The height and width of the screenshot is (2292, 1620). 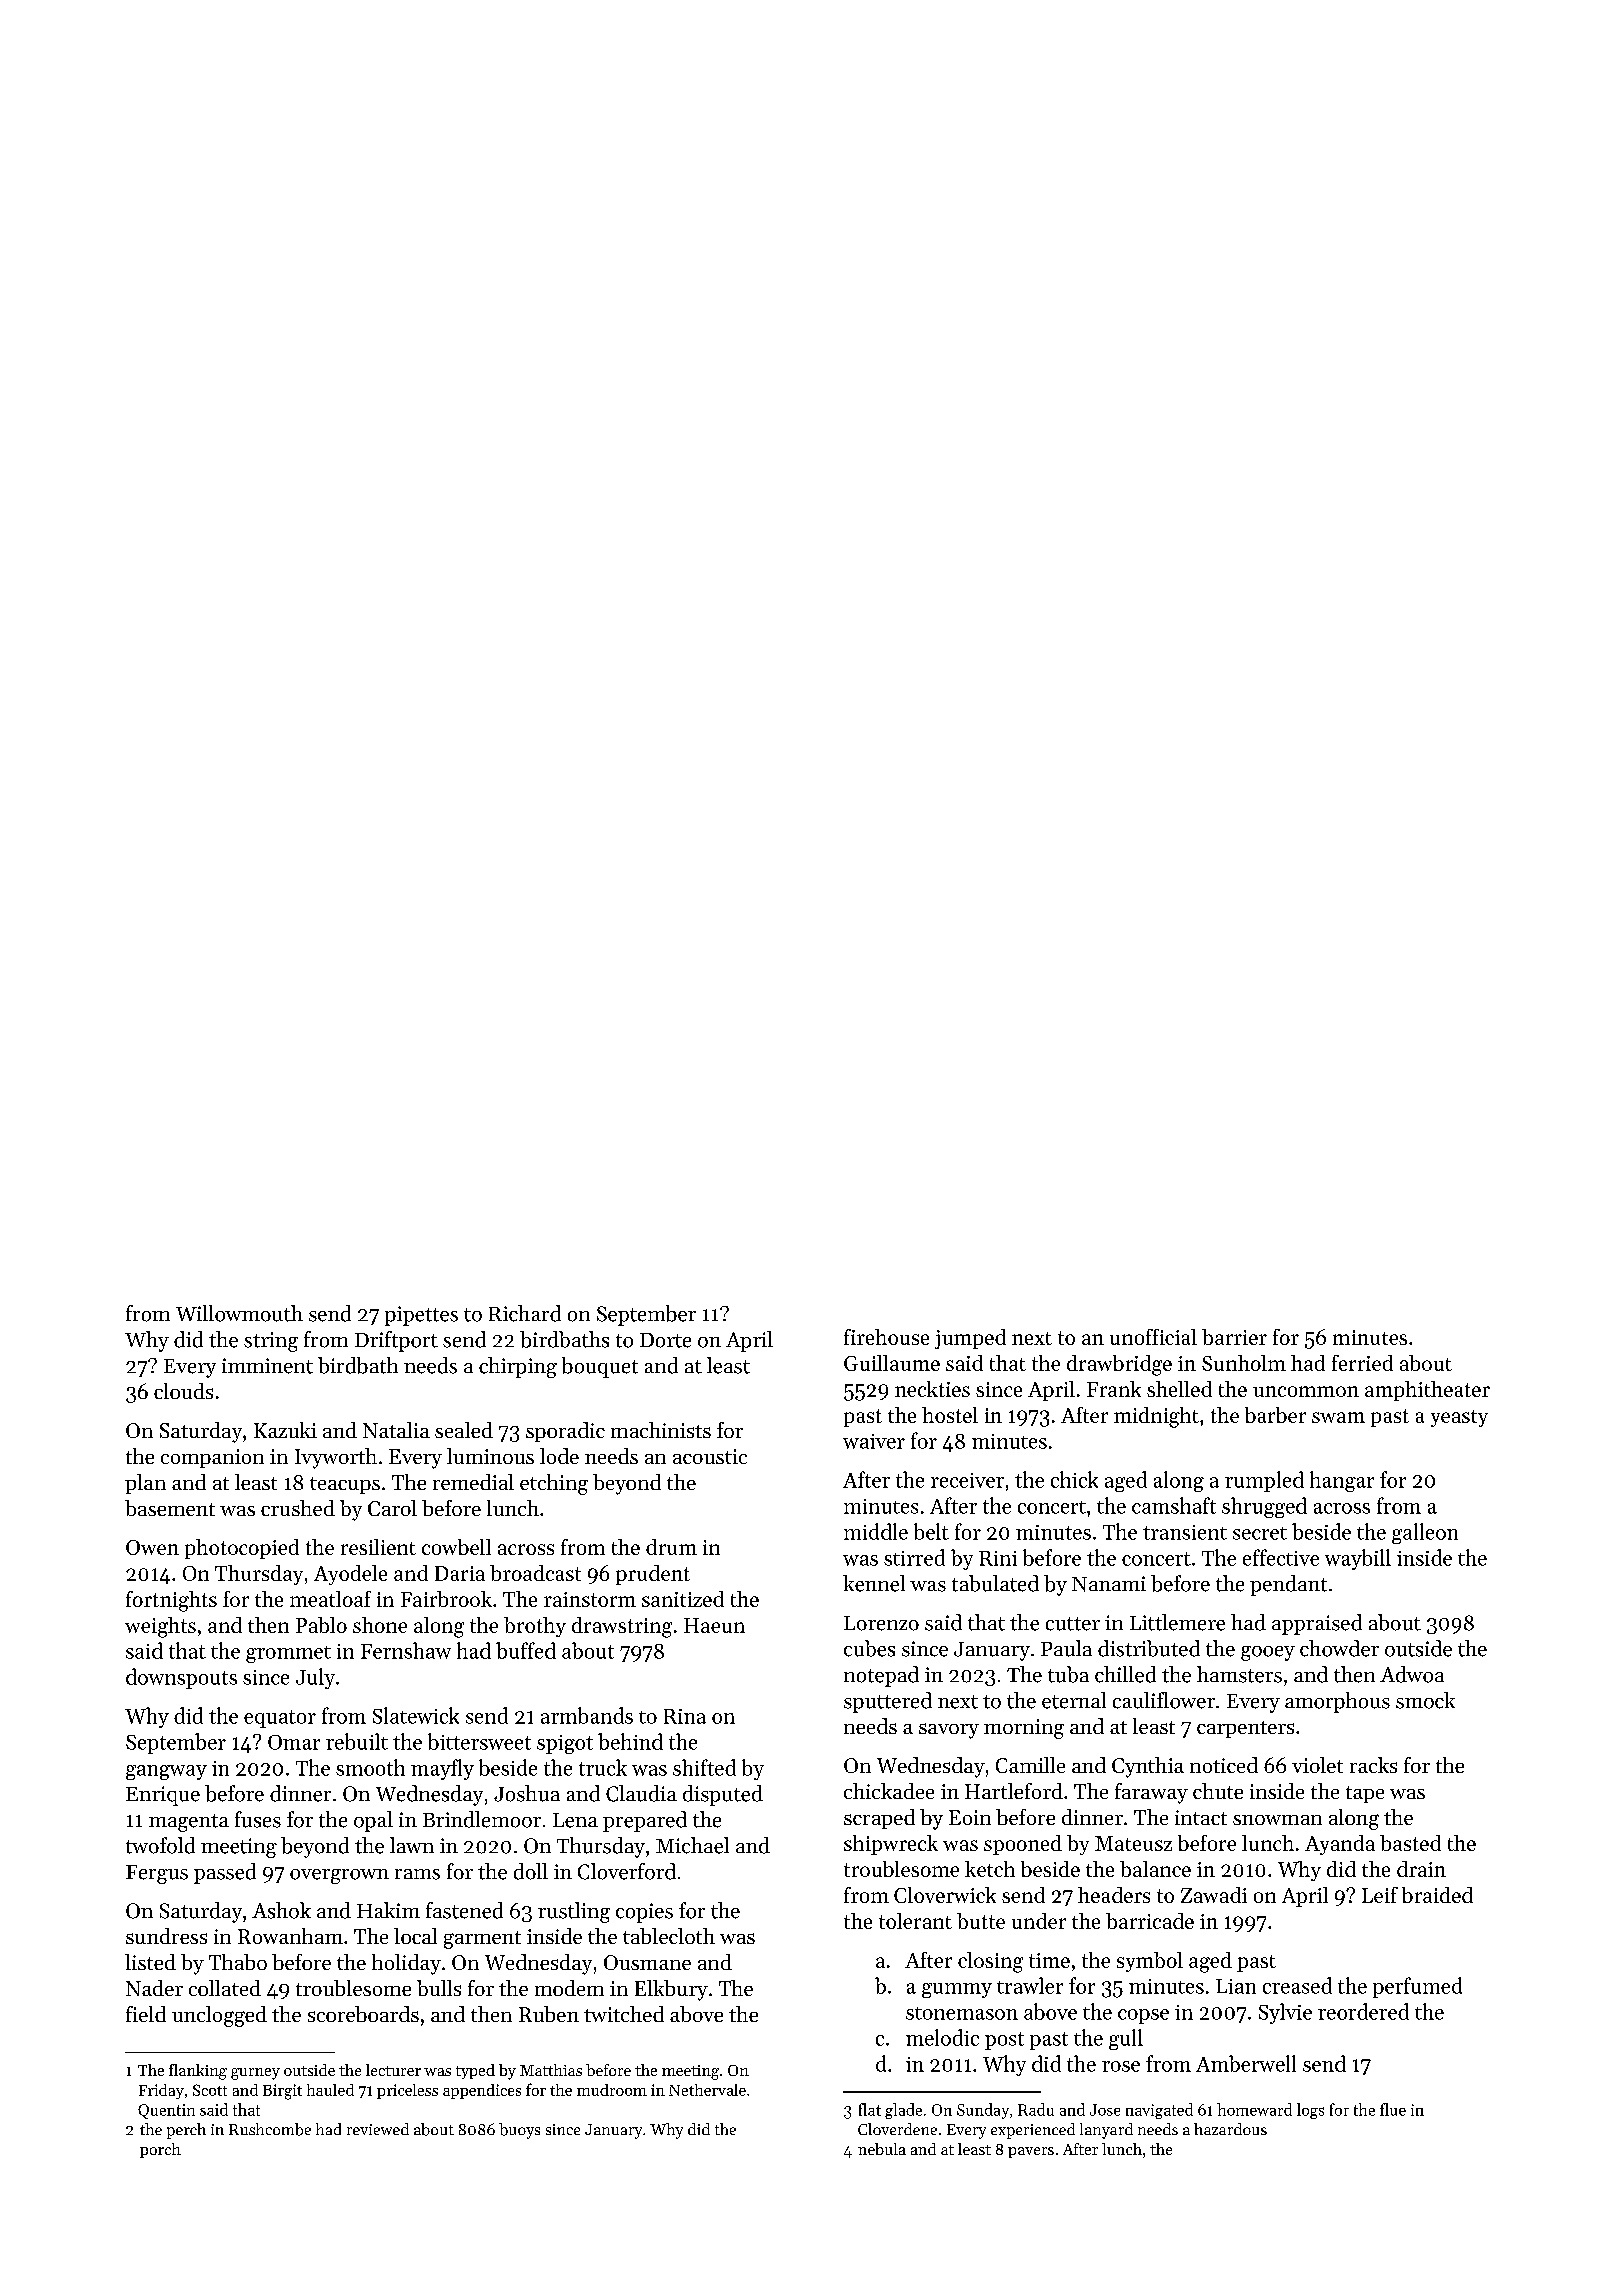 I want to click on machinists, so click(x=661, y=1430).
